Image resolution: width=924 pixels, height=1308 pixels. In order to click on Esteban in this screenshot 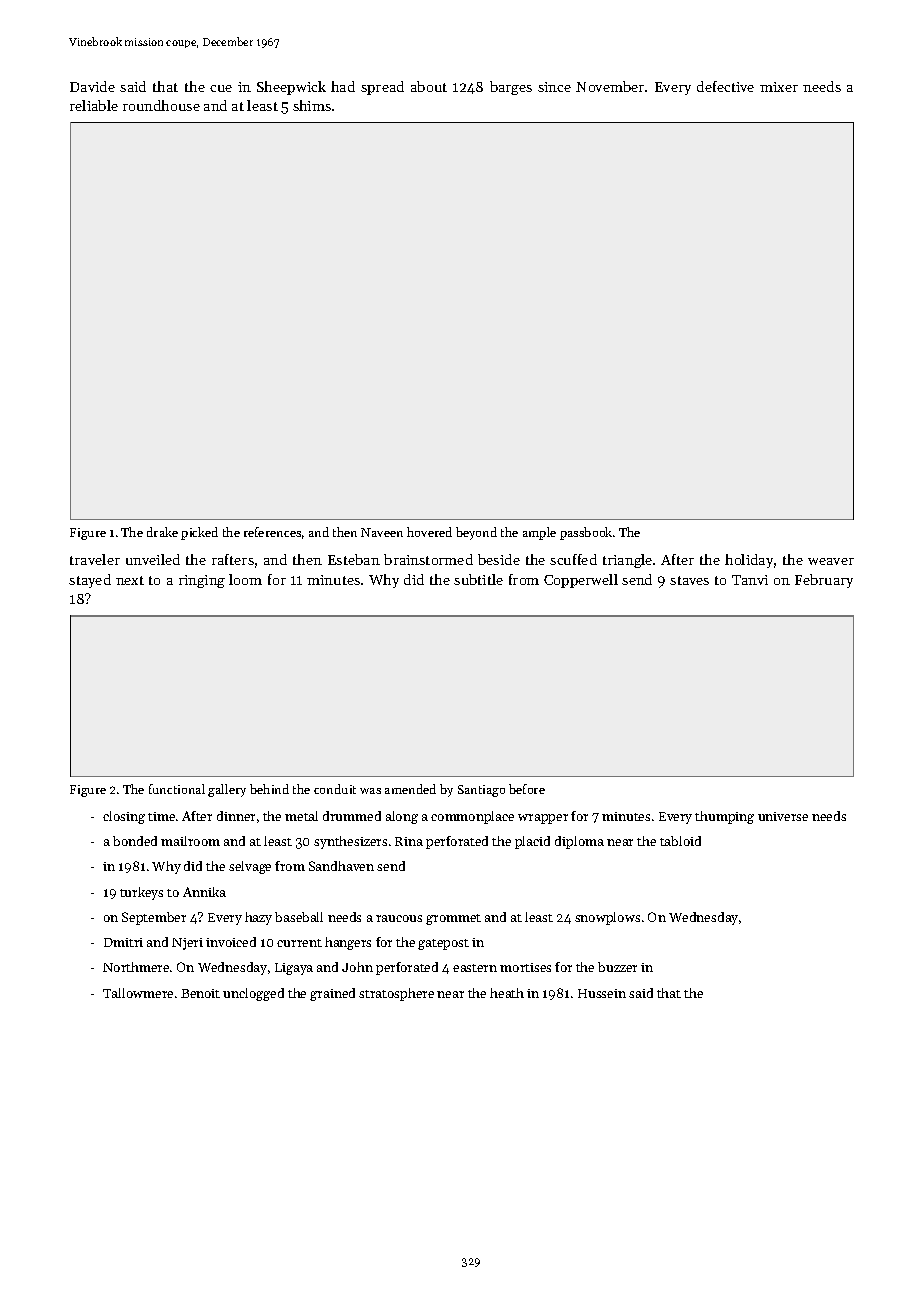, I will do `click(354, 559)`.
